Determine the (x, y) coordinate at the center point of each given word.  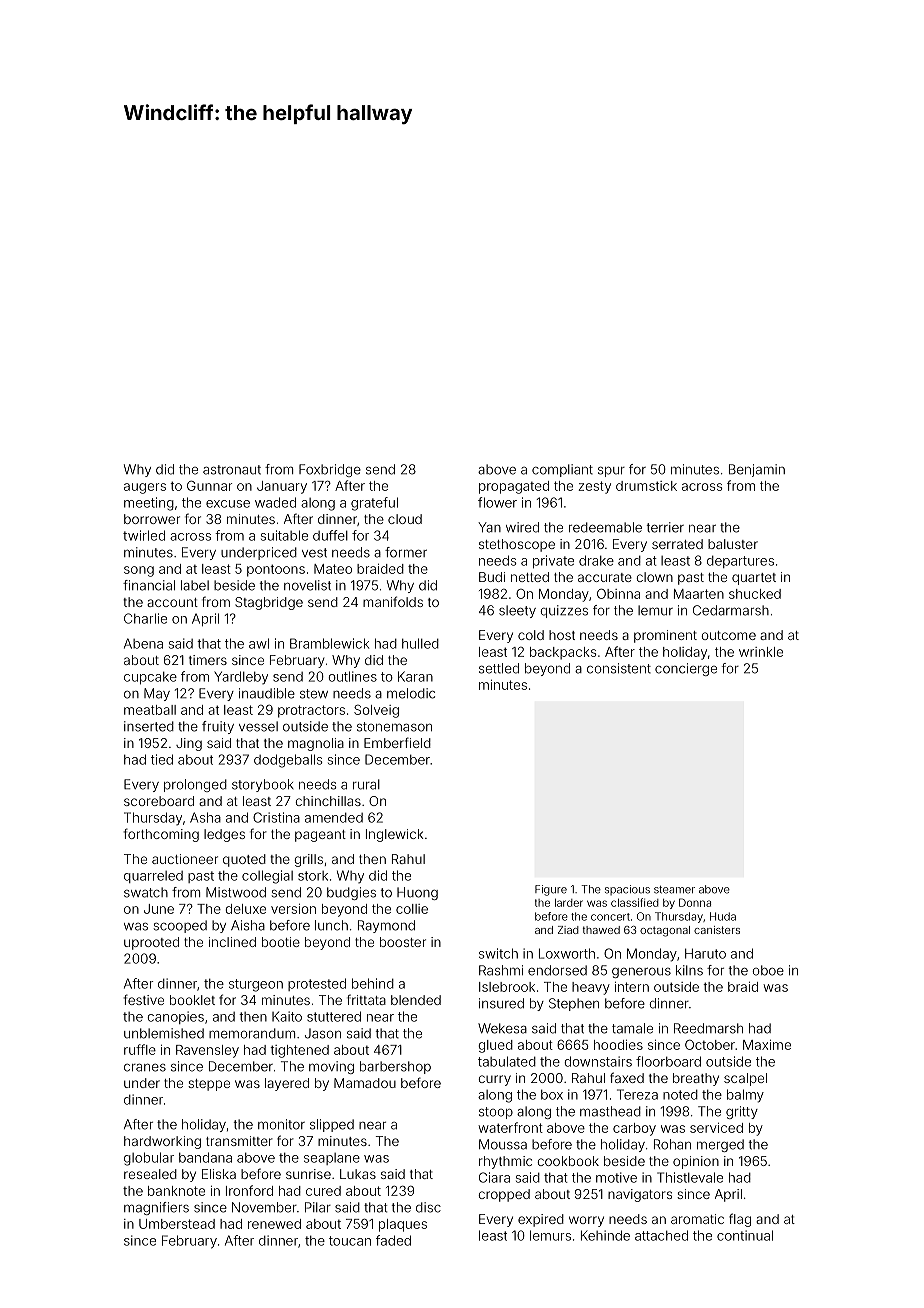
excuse (228, 504)
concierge (686, 669)
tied (162, 759)
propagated (514, 487)
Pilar (318, 1207)
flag (740, 1220)
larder (569, 903)
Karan (415, 676)
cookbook (568, 1161)
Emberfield (397, 742)
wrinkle (761, 652)
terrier (665, 527)
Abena (143, 643)
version (293, 909)
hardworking (162, 1142)
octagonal (665, 931)
